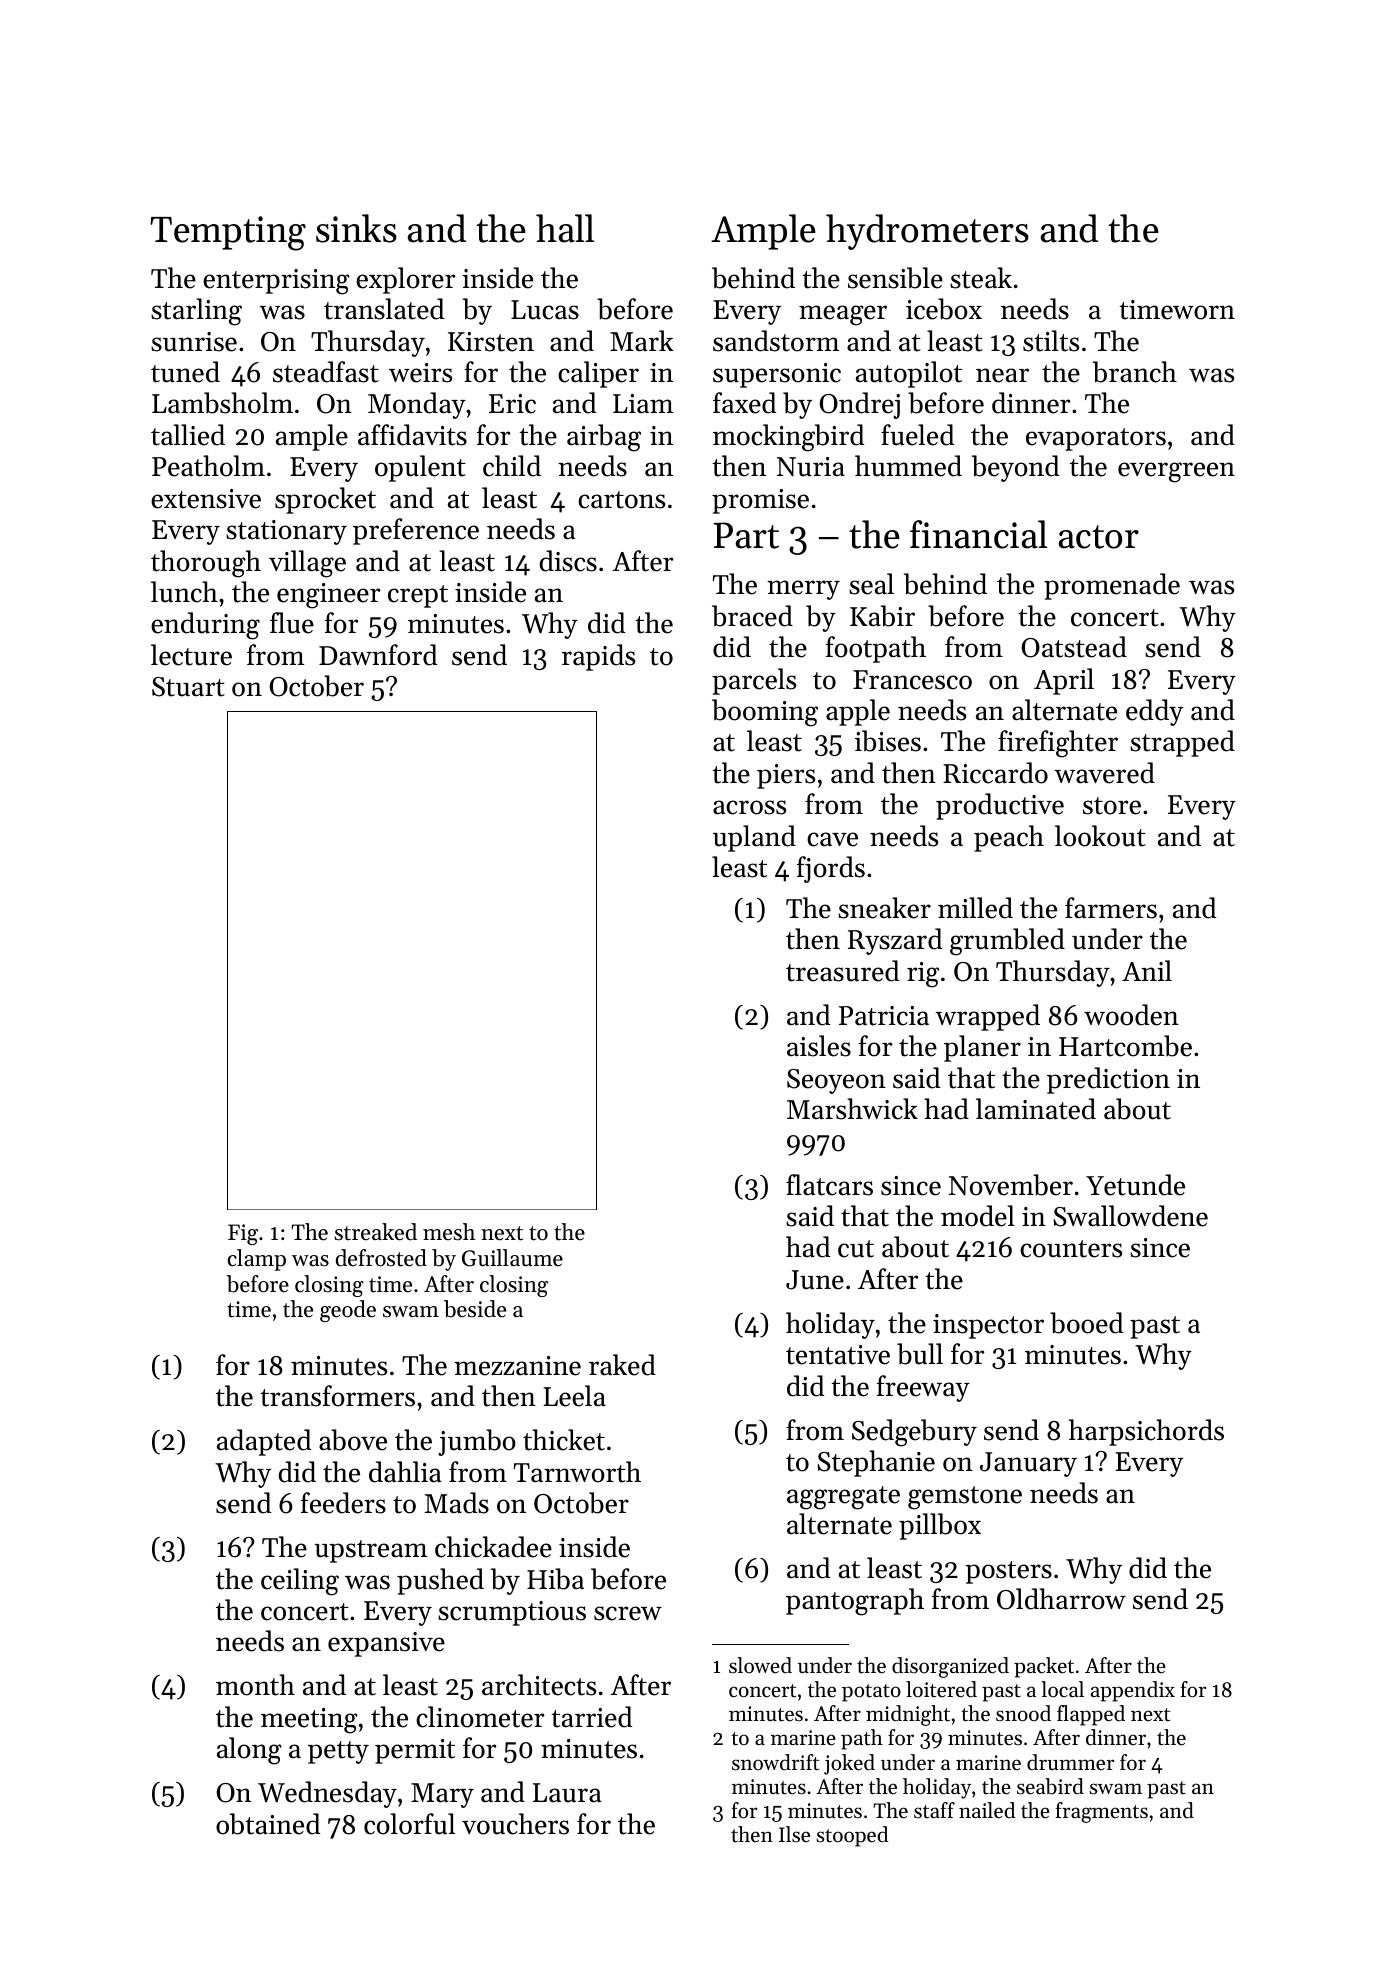 This screenshot has width=1386, height=1969. I want to click on clamp, so click(257, 1260).
